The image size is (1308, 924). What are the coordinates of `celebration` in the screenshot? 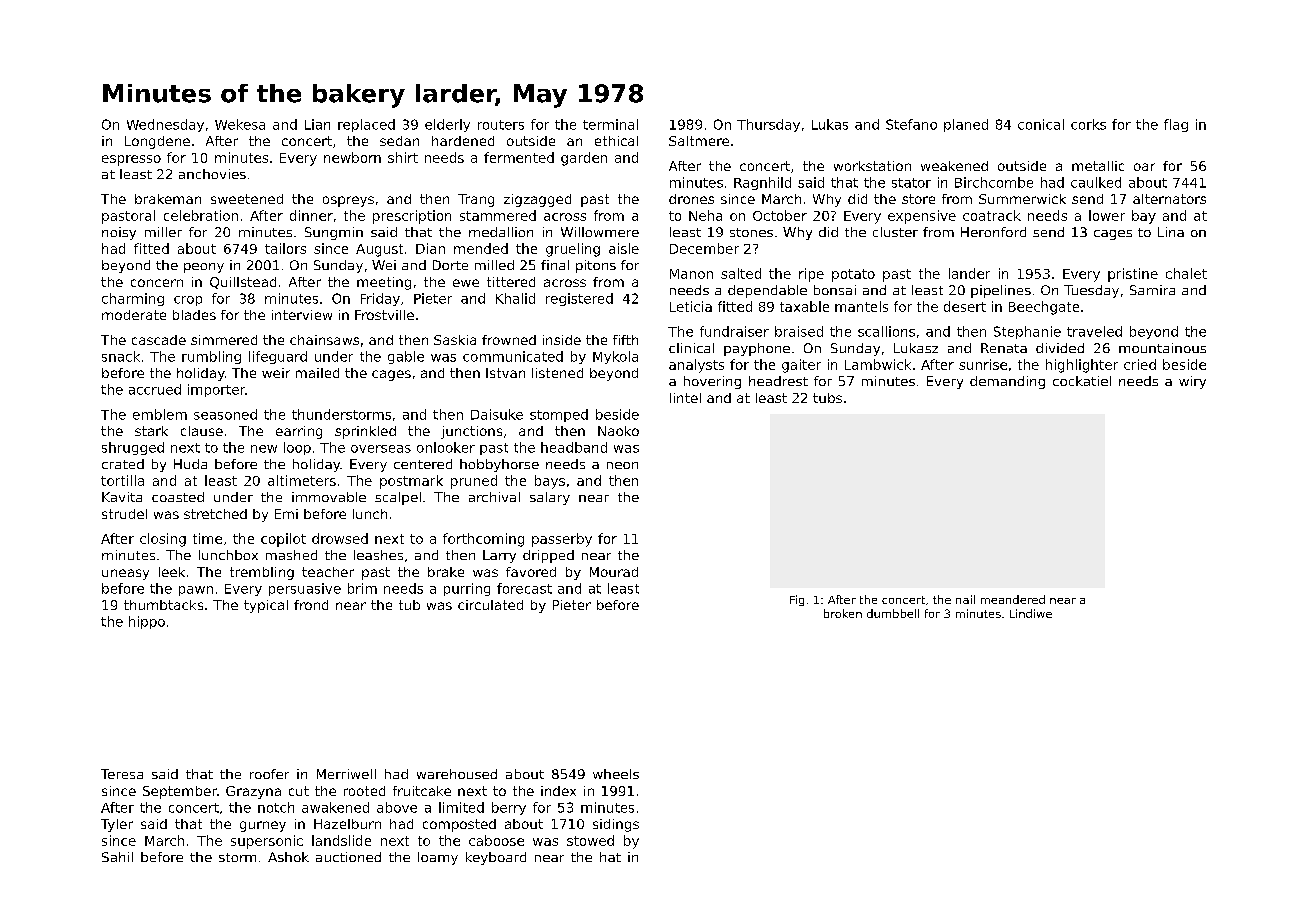 It's located at (201, 215).
